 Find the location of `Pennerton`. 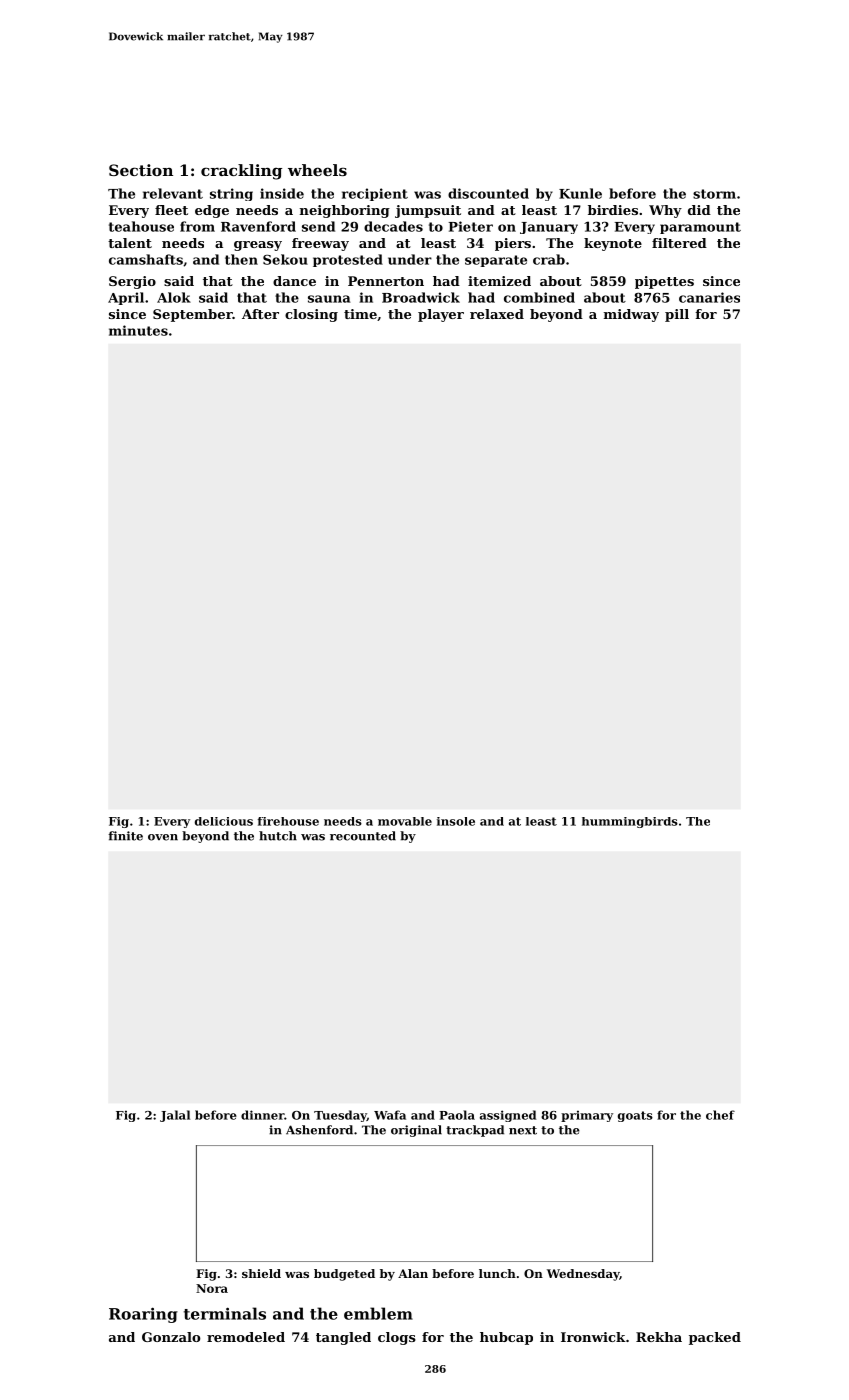

Pennerton is located at coordinates (386, 281).
